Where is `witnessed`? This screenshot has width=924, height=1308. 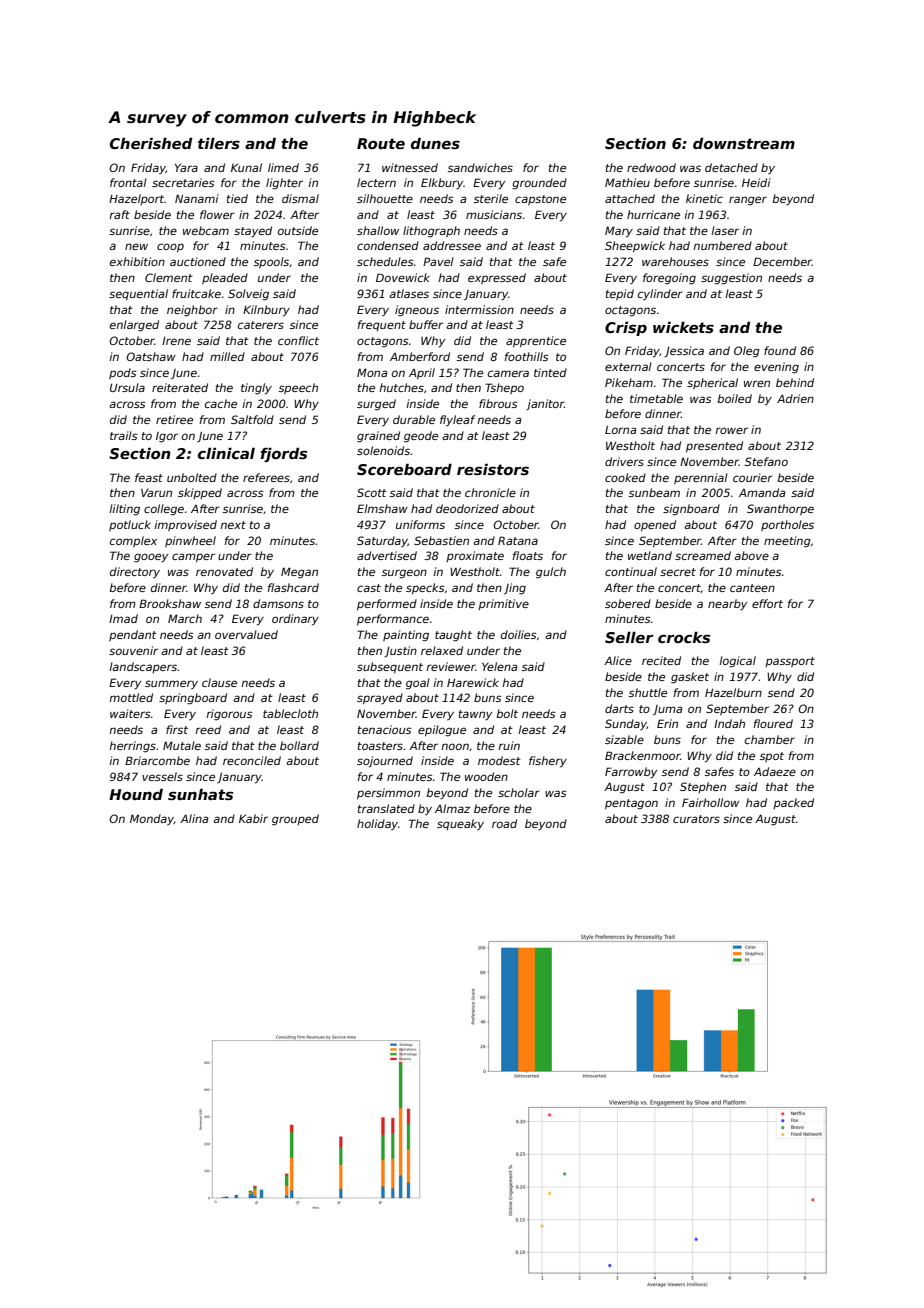
witnessed is located at coordinates (410, 167).
